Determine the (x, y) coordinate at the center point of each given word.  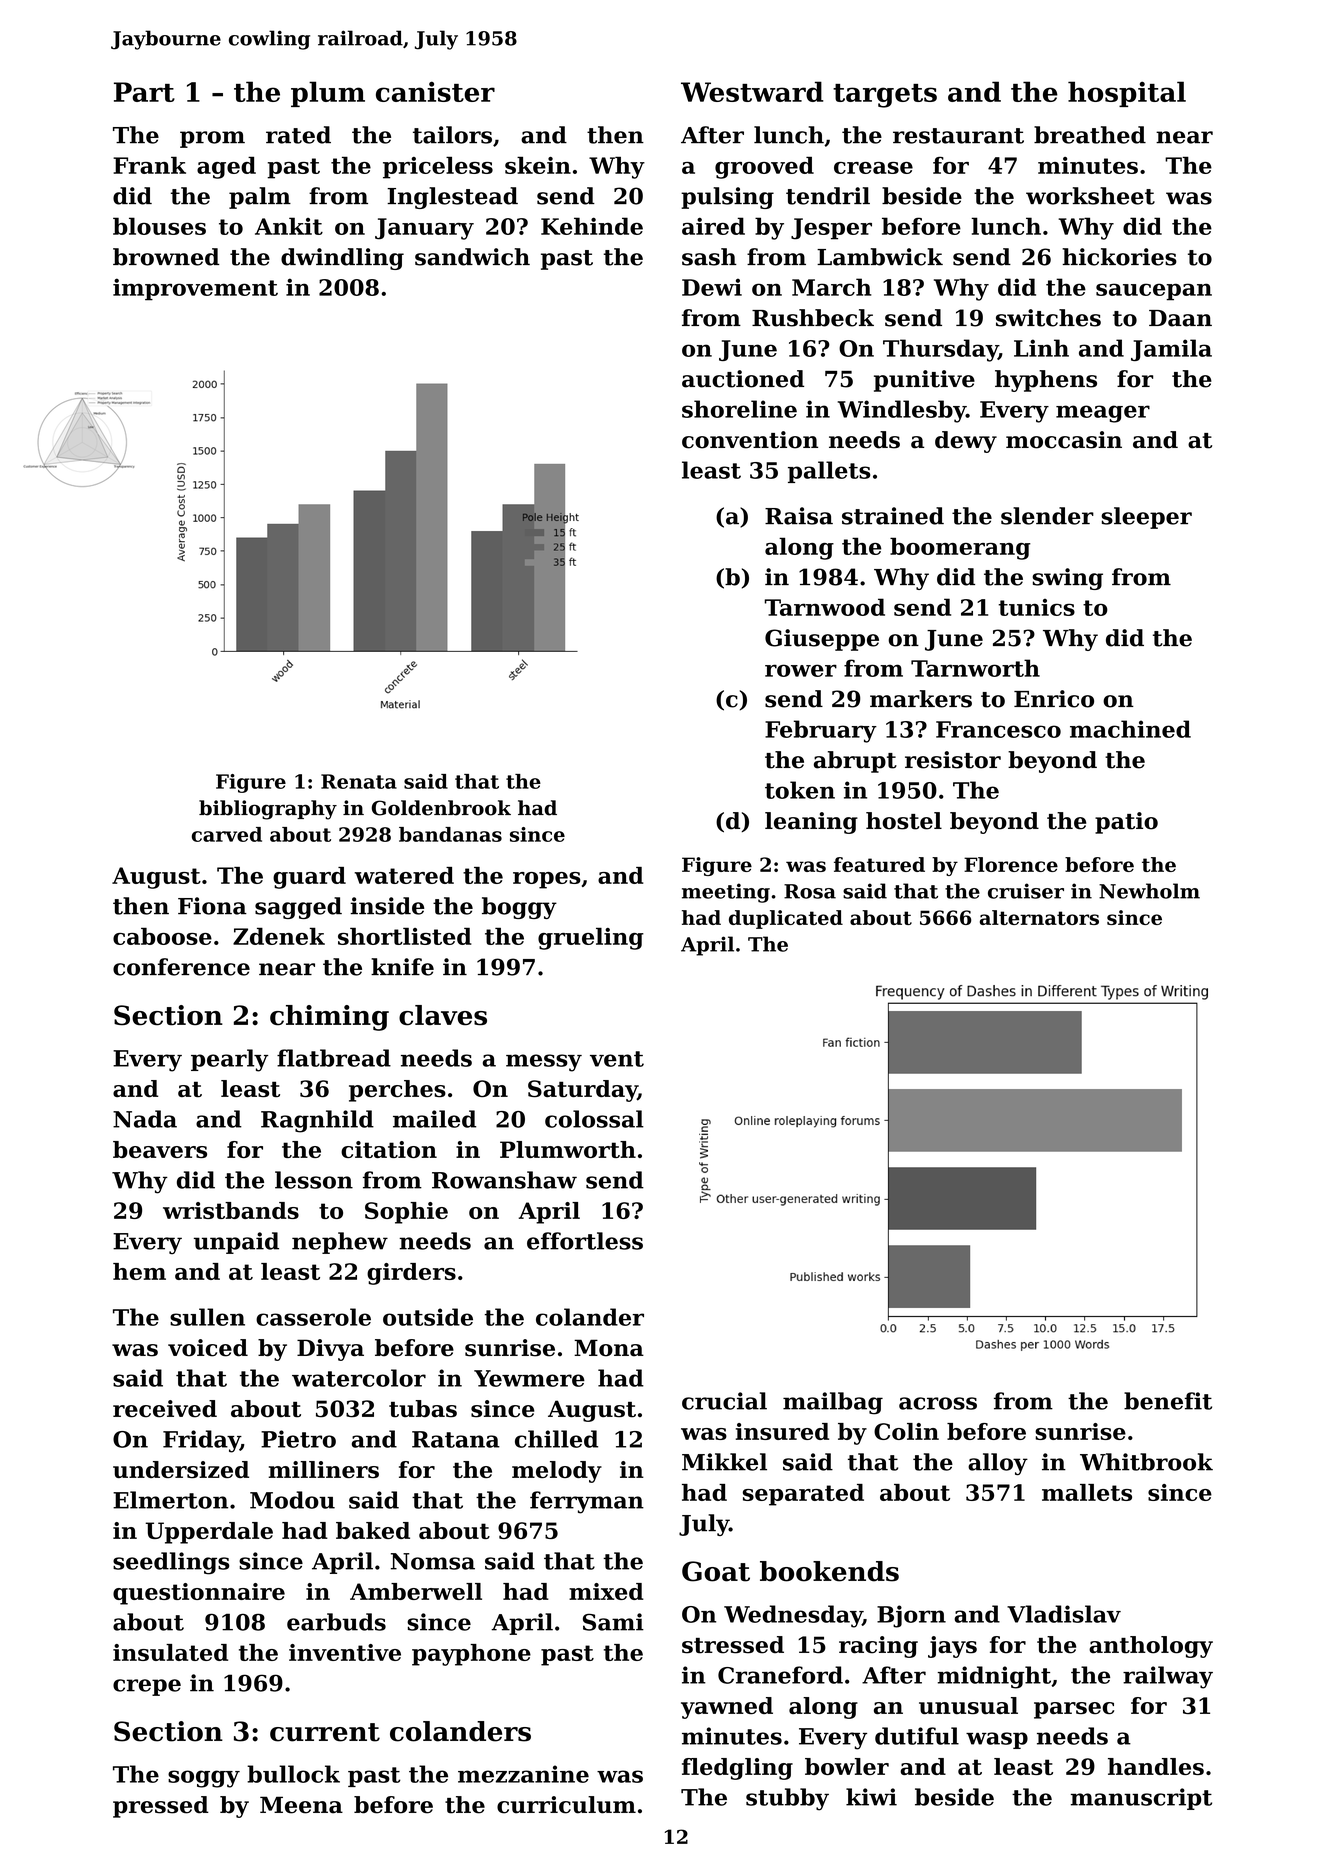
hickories (1119, 257)
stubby (787, 1799)
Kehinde (592, 226)
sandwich (472, 257)
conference (181, 967)
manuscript (1141, 1799)
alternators (1039, 917)
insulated (170, 1652)
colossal (594, 1119)
